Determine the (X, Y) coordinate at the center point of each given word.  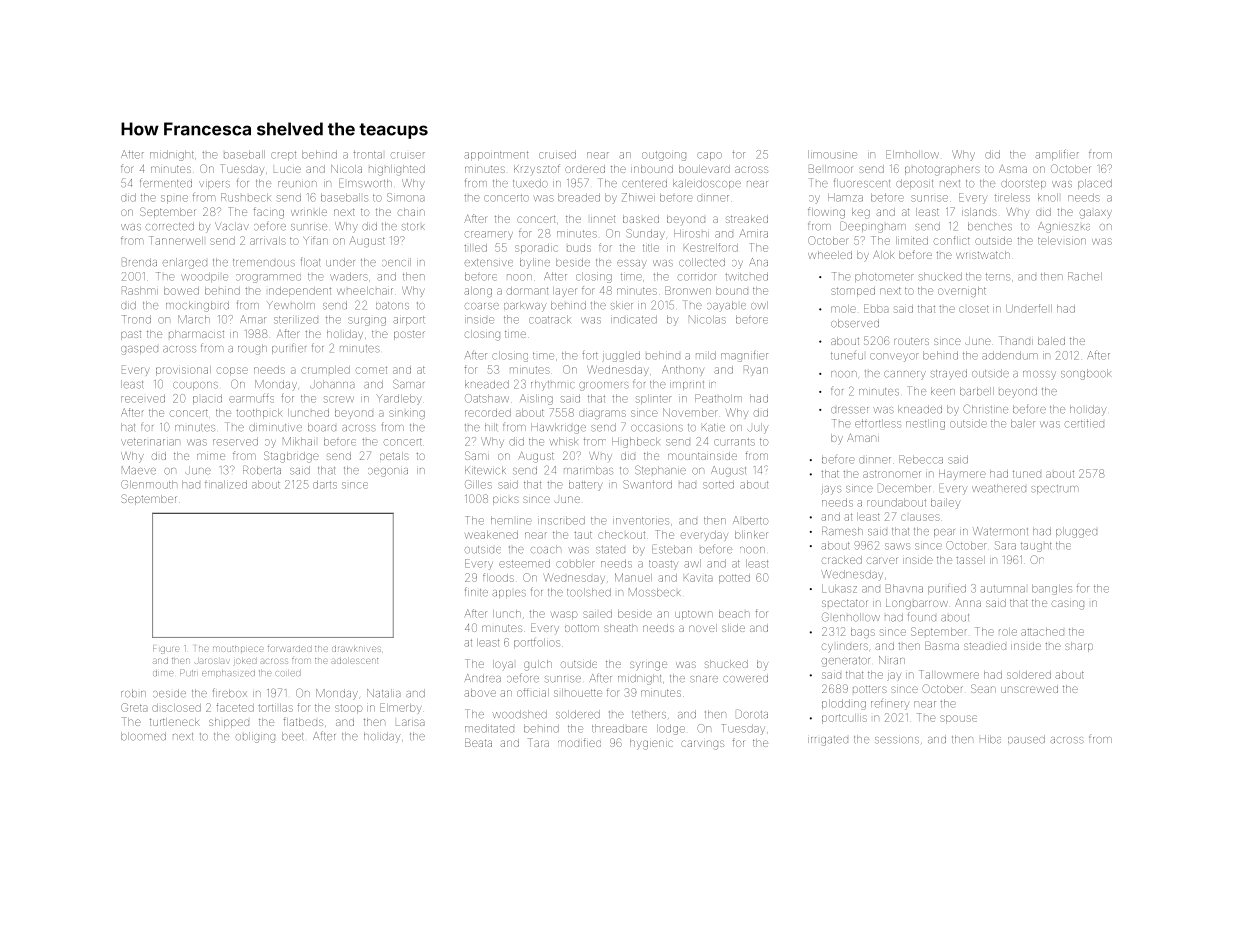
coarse (482, 306)
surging (367, 321)
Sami (477, 455)
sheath (620, 628)
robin (133, 693)
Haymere (962, 475)
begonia (388, 472)
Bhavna (904, 588)
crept (283, 155)
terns (998, 277)
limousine (832, 154)
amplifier (1057, 154)
